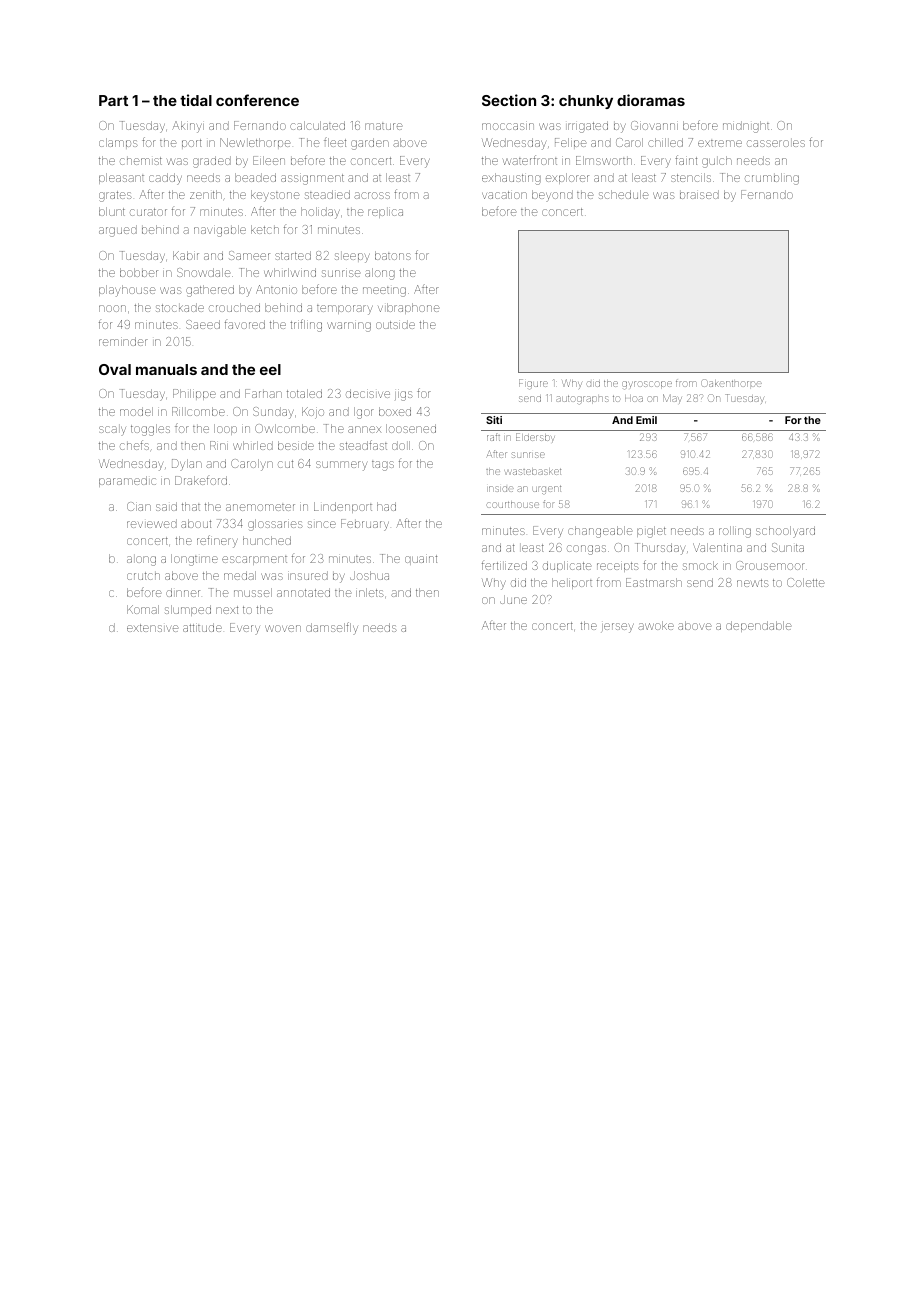  I want to click on crumbling, so click(772, 179).
